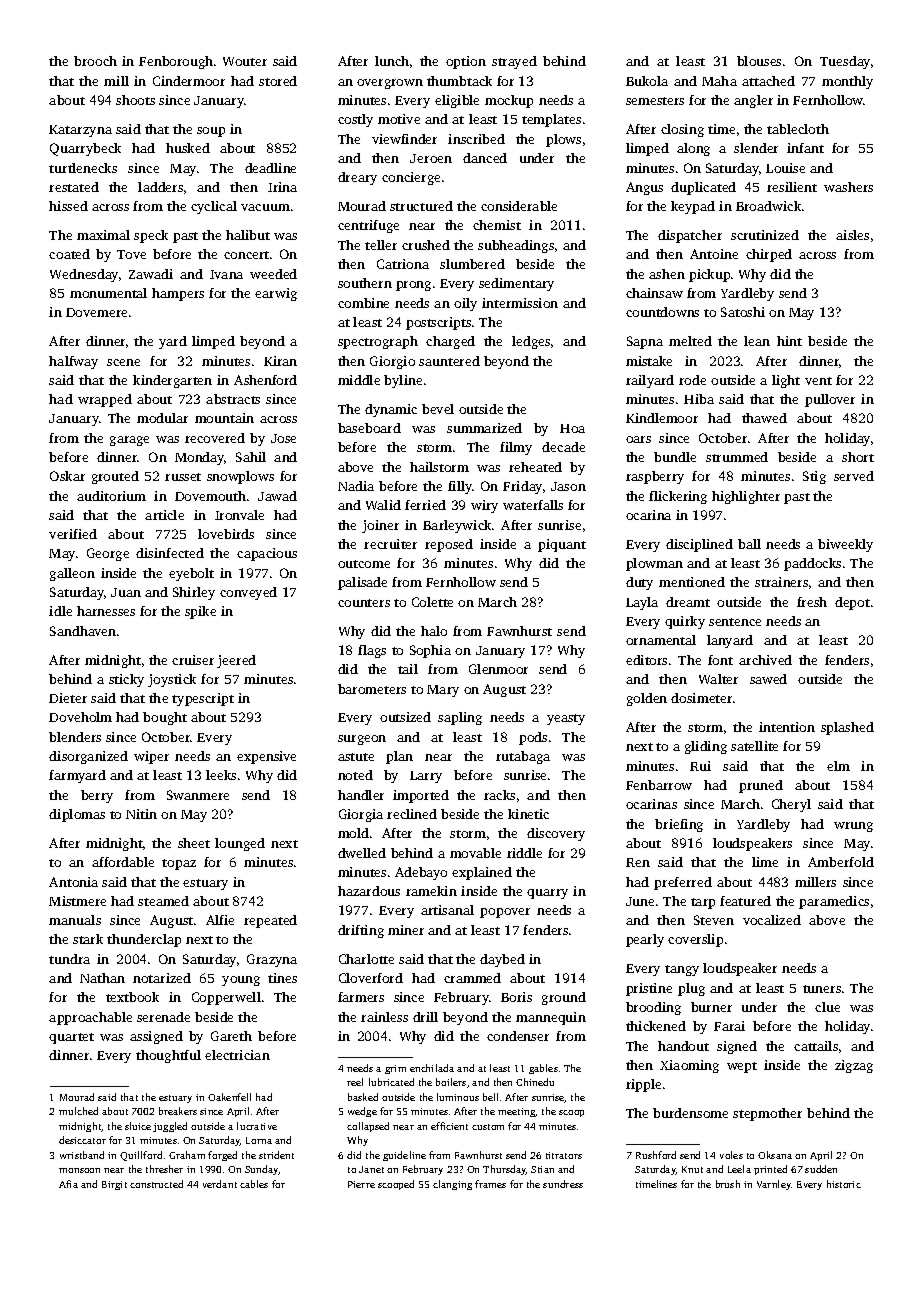  What do you see at coordinates (67, 476) in the screenshot?
I see `Oskar` at bounding box center [67, 476].
